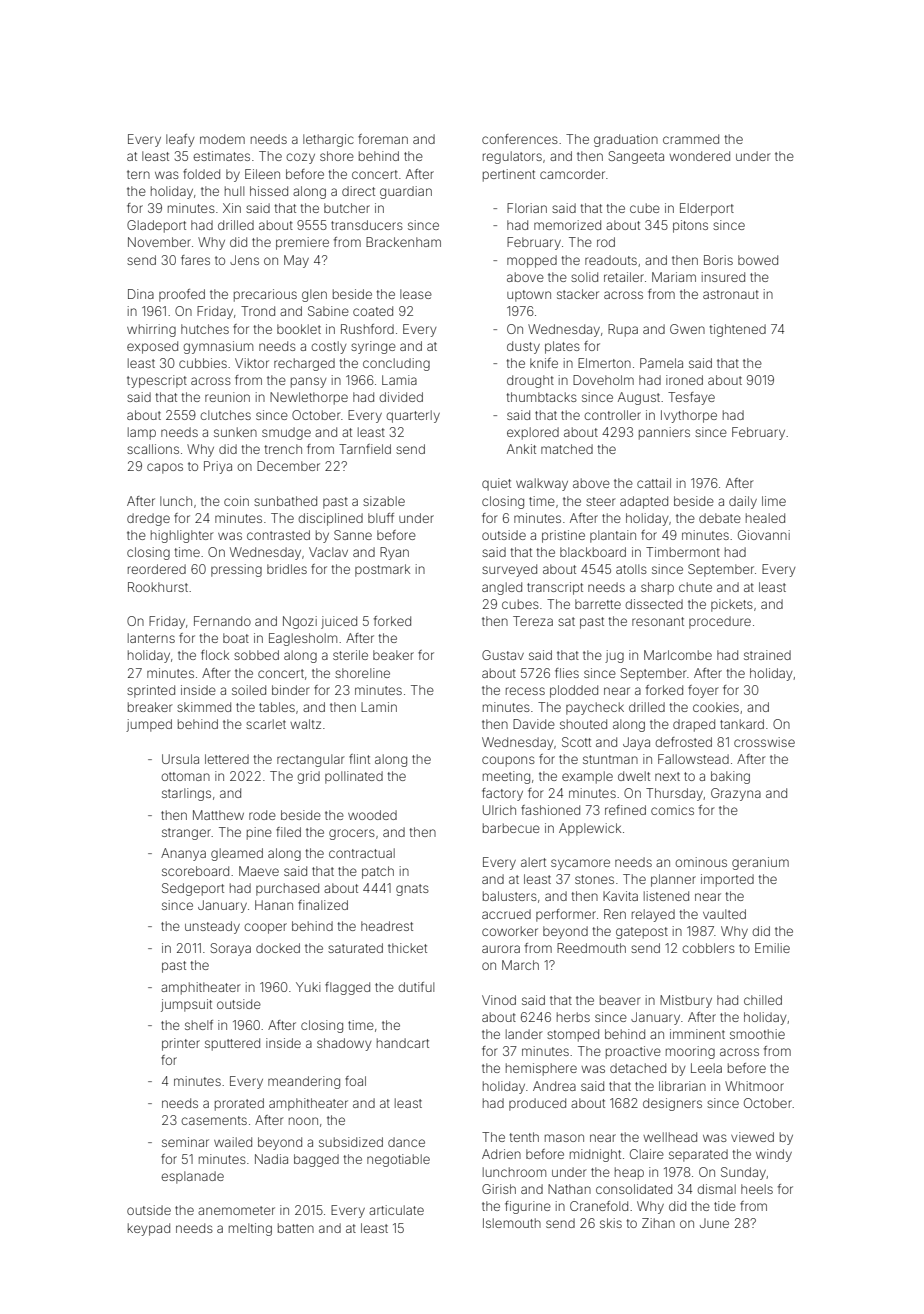  What do you see at coordinates (767, 655) in the screenshot?
I see `strained` at bounding box center [767, 655].
